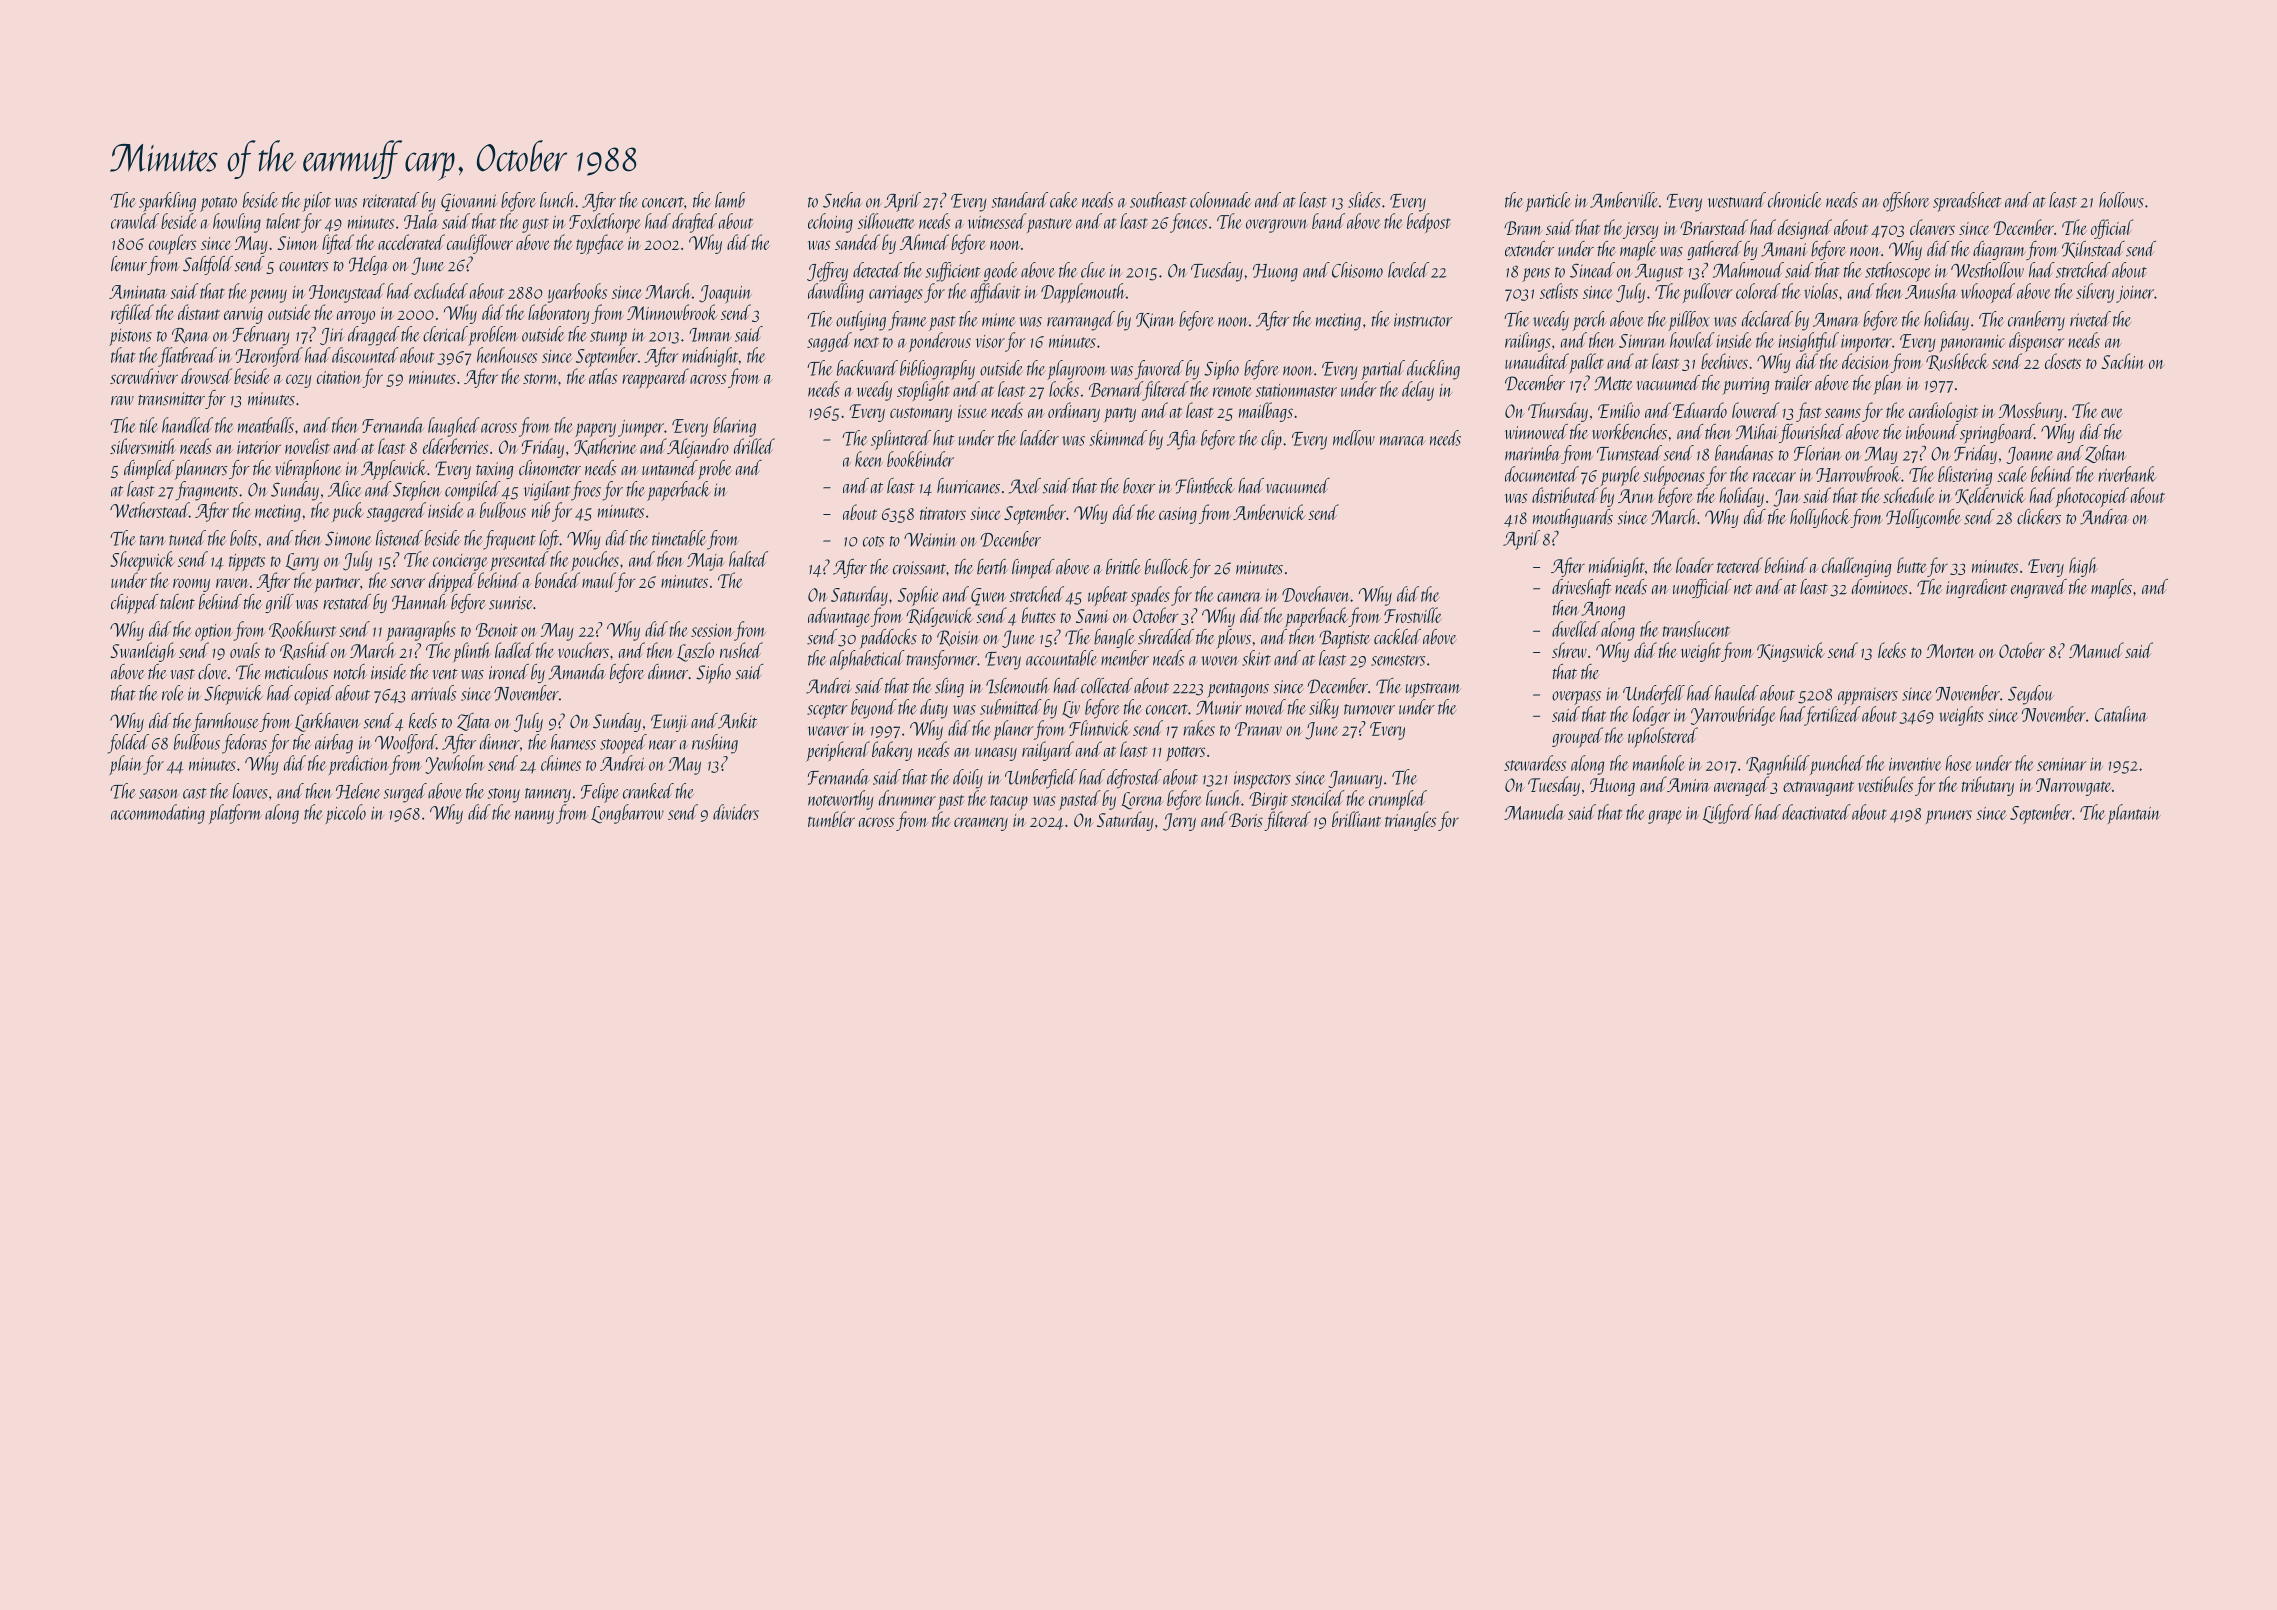  Describe the element at coordinates (317, 202) in the screenshot. I see `pilot` at that location.
